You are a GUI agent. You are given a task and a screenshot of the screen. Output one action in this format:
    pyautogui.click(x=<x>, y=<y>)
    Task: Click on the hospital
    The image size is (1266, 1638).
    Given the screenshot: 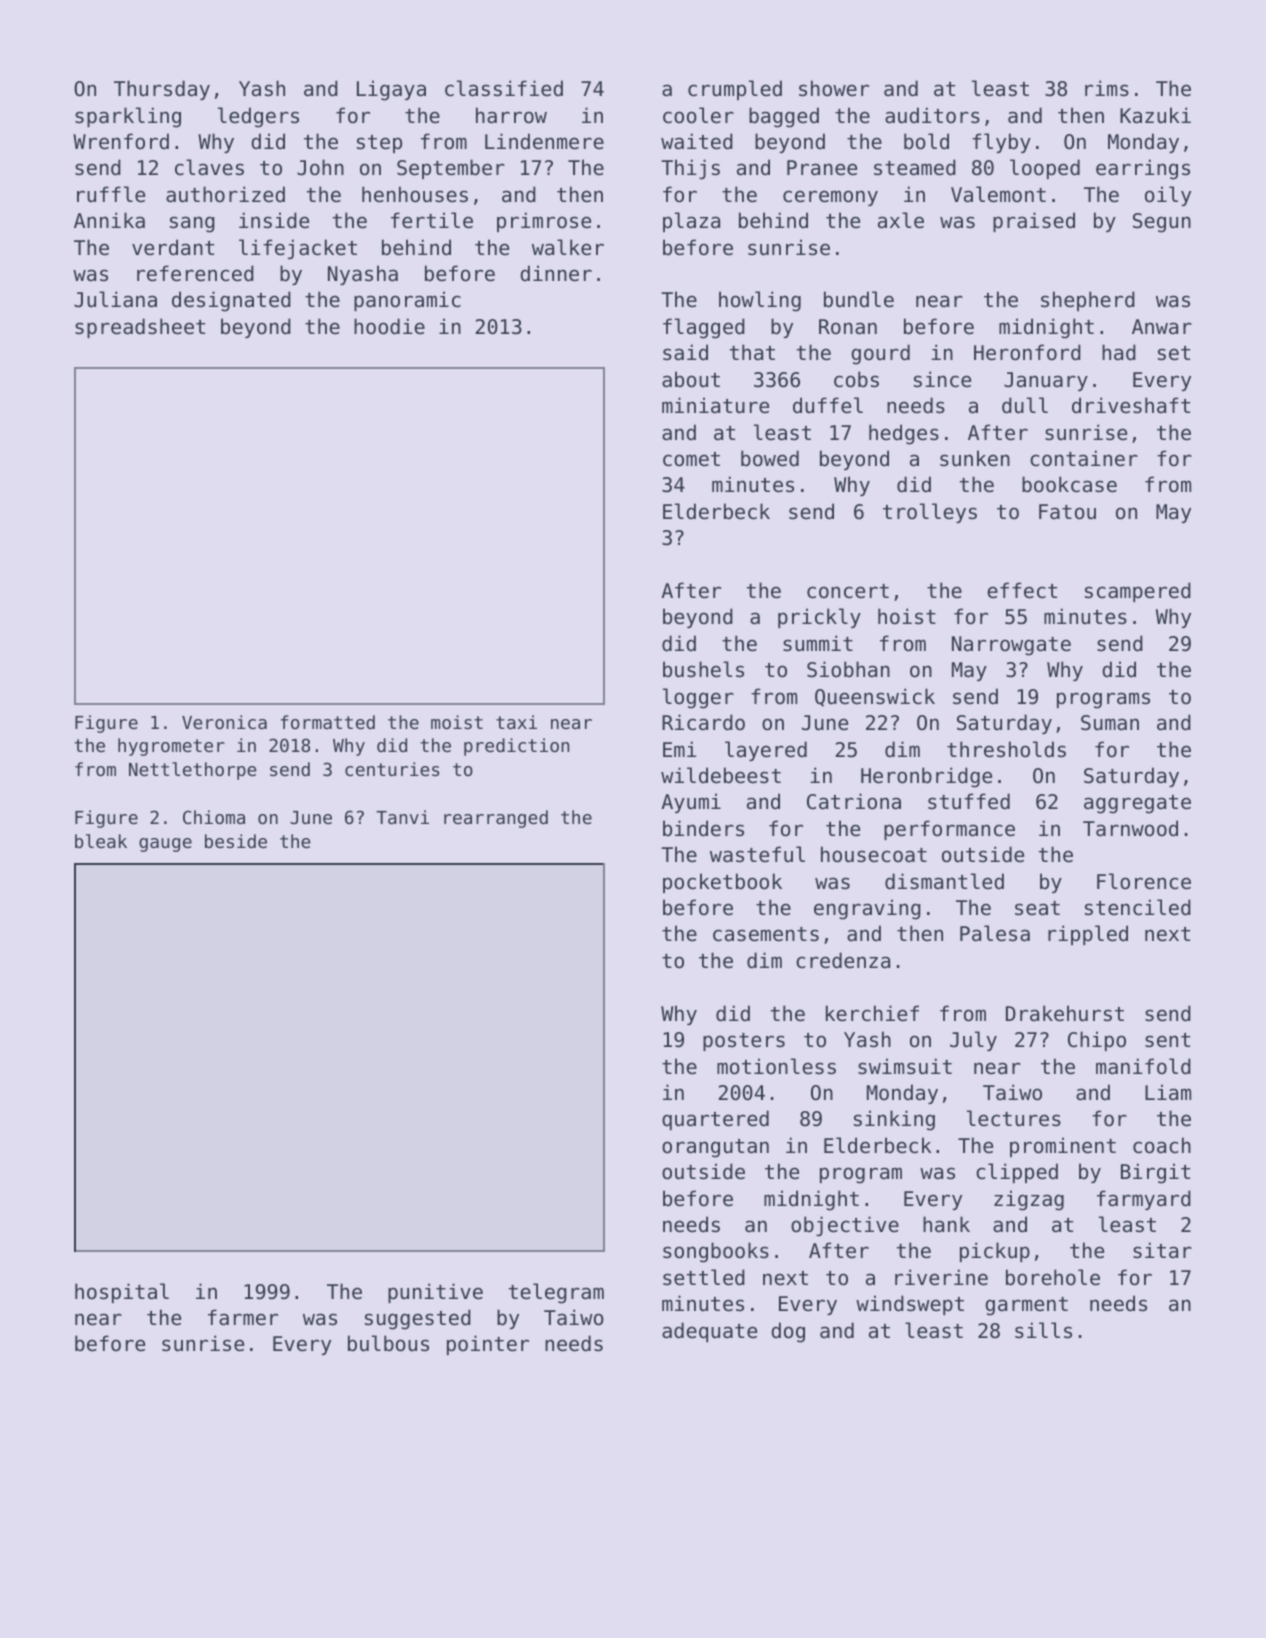 What is the action you would take?
    pyautogui.click(x=122, y=1293)
